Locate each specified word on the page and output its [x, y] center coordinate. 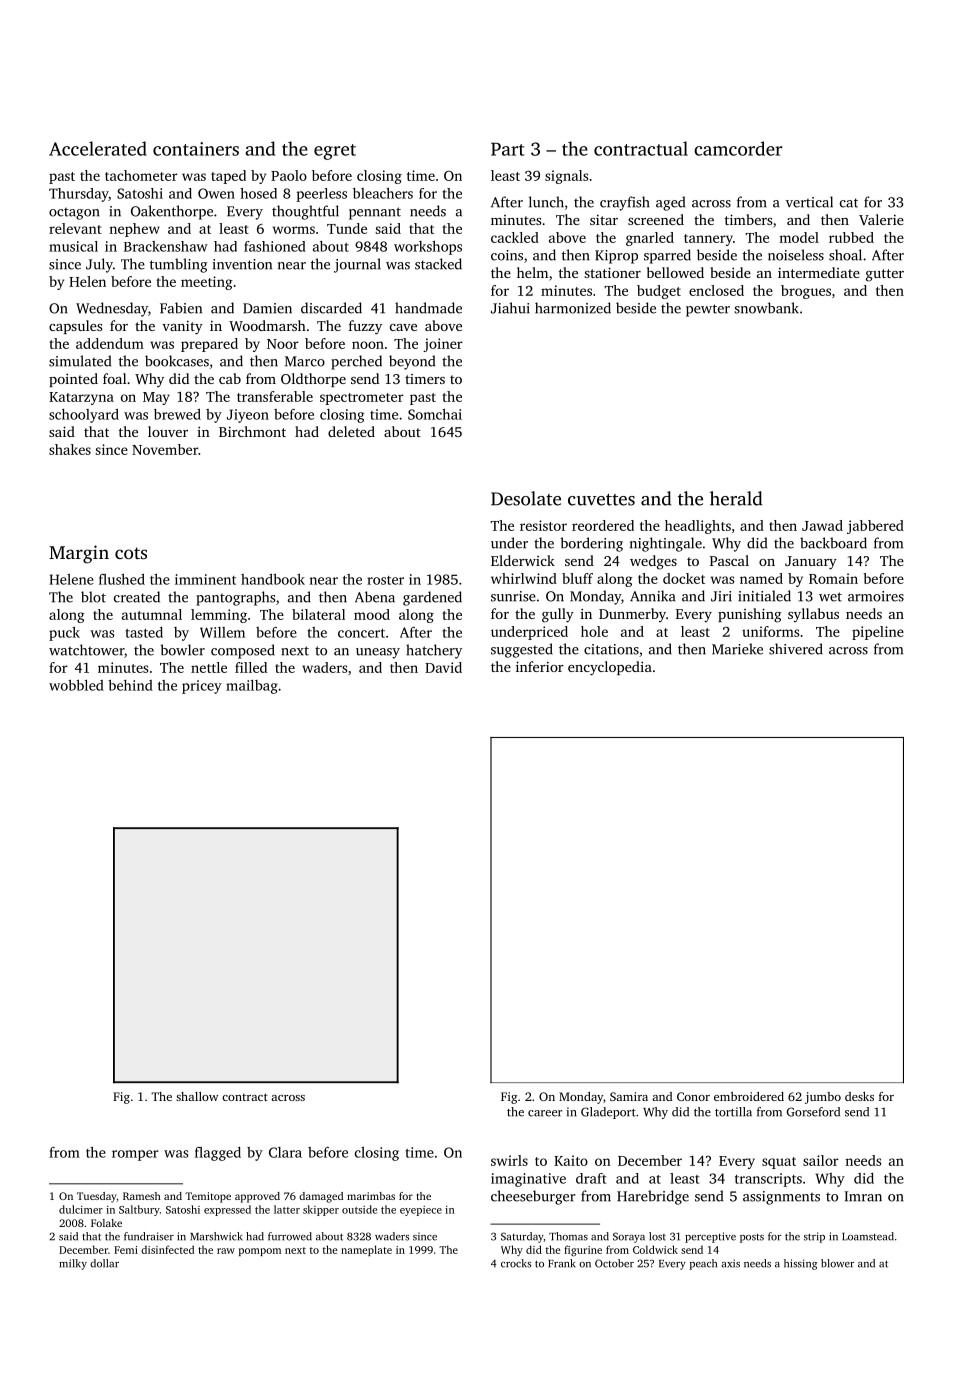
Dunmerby [632, 615]
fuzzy [365, 327]
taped [228, 177]
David [443, 667]
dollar [104, 1263]
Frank [561, 1263]
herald [736, 498]
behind [130, 685]
